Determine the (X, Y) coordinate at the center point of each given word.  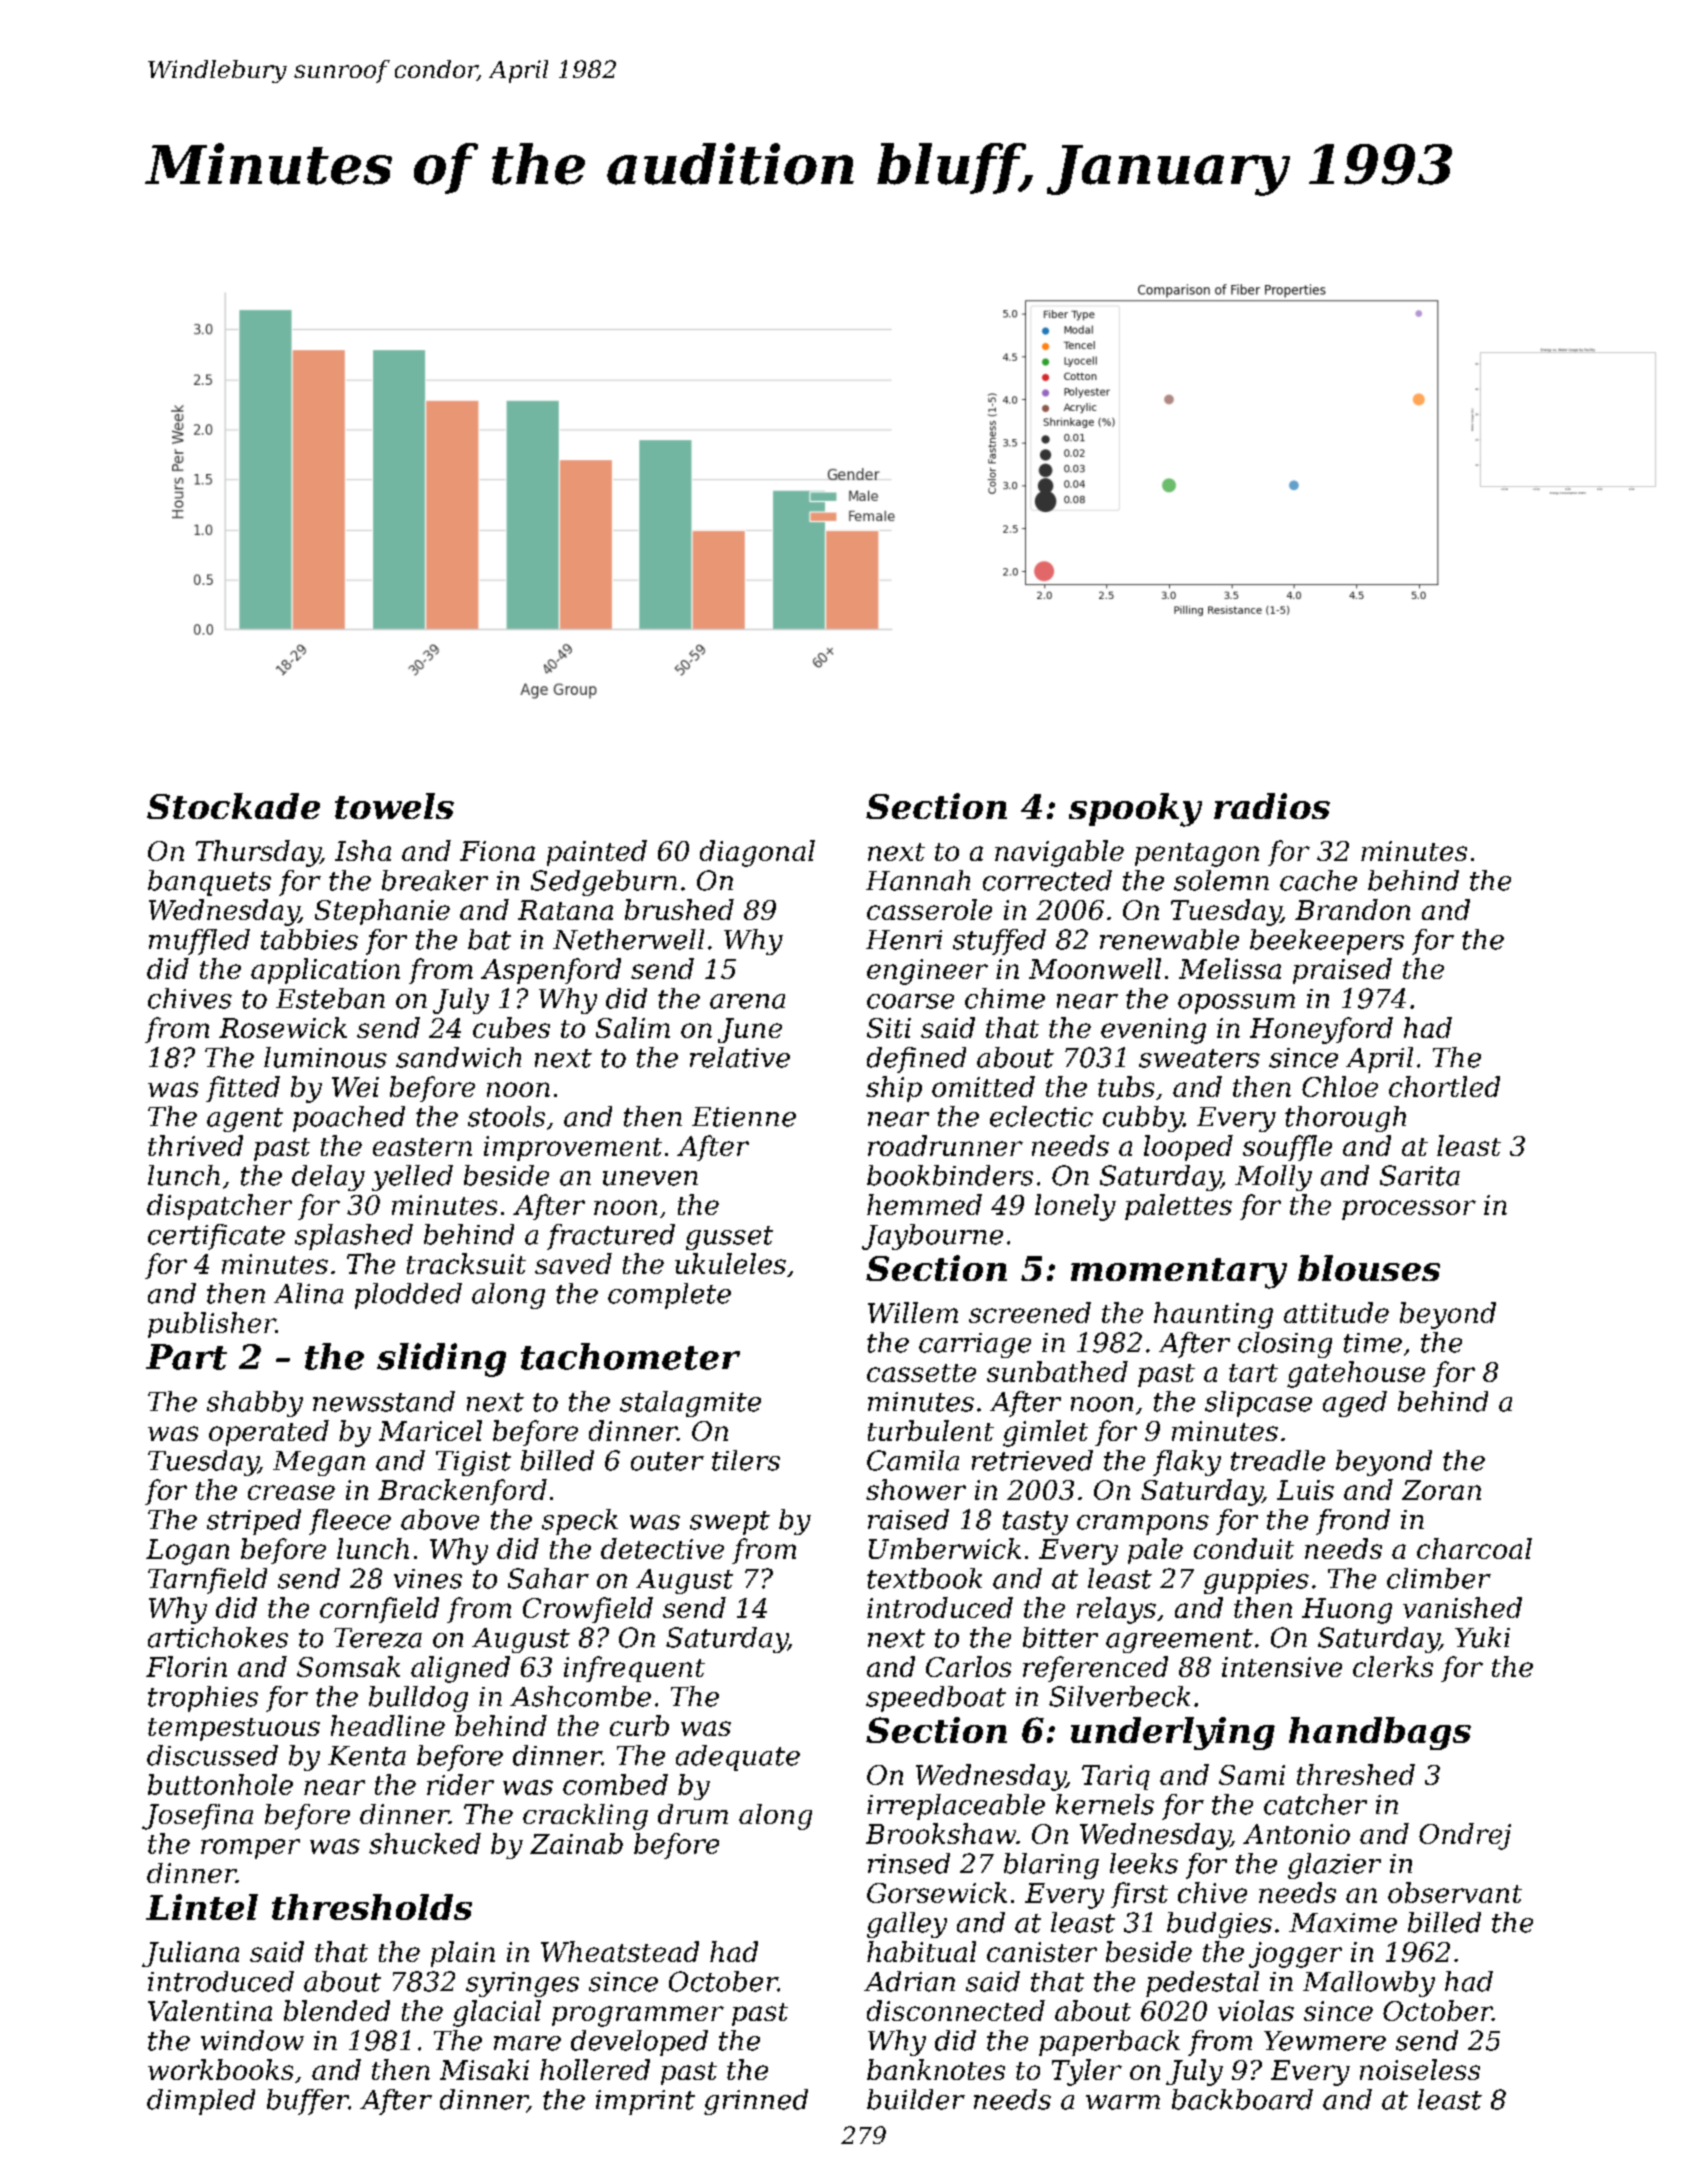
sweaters (1199, 1058)
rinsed (909, 1863)
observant (1455, 1892)
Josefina (197, 1817)
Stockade (233, 806)
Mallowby (1369, 1984)
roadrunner (945, 1145)
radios (1272, 806)
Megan (319, 1463)
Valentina (210, 2010)
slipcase (1258, 1404)
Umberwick (945, 1548)
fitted (243, 1089)
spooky (1135, 810)
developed (639, 2043)
